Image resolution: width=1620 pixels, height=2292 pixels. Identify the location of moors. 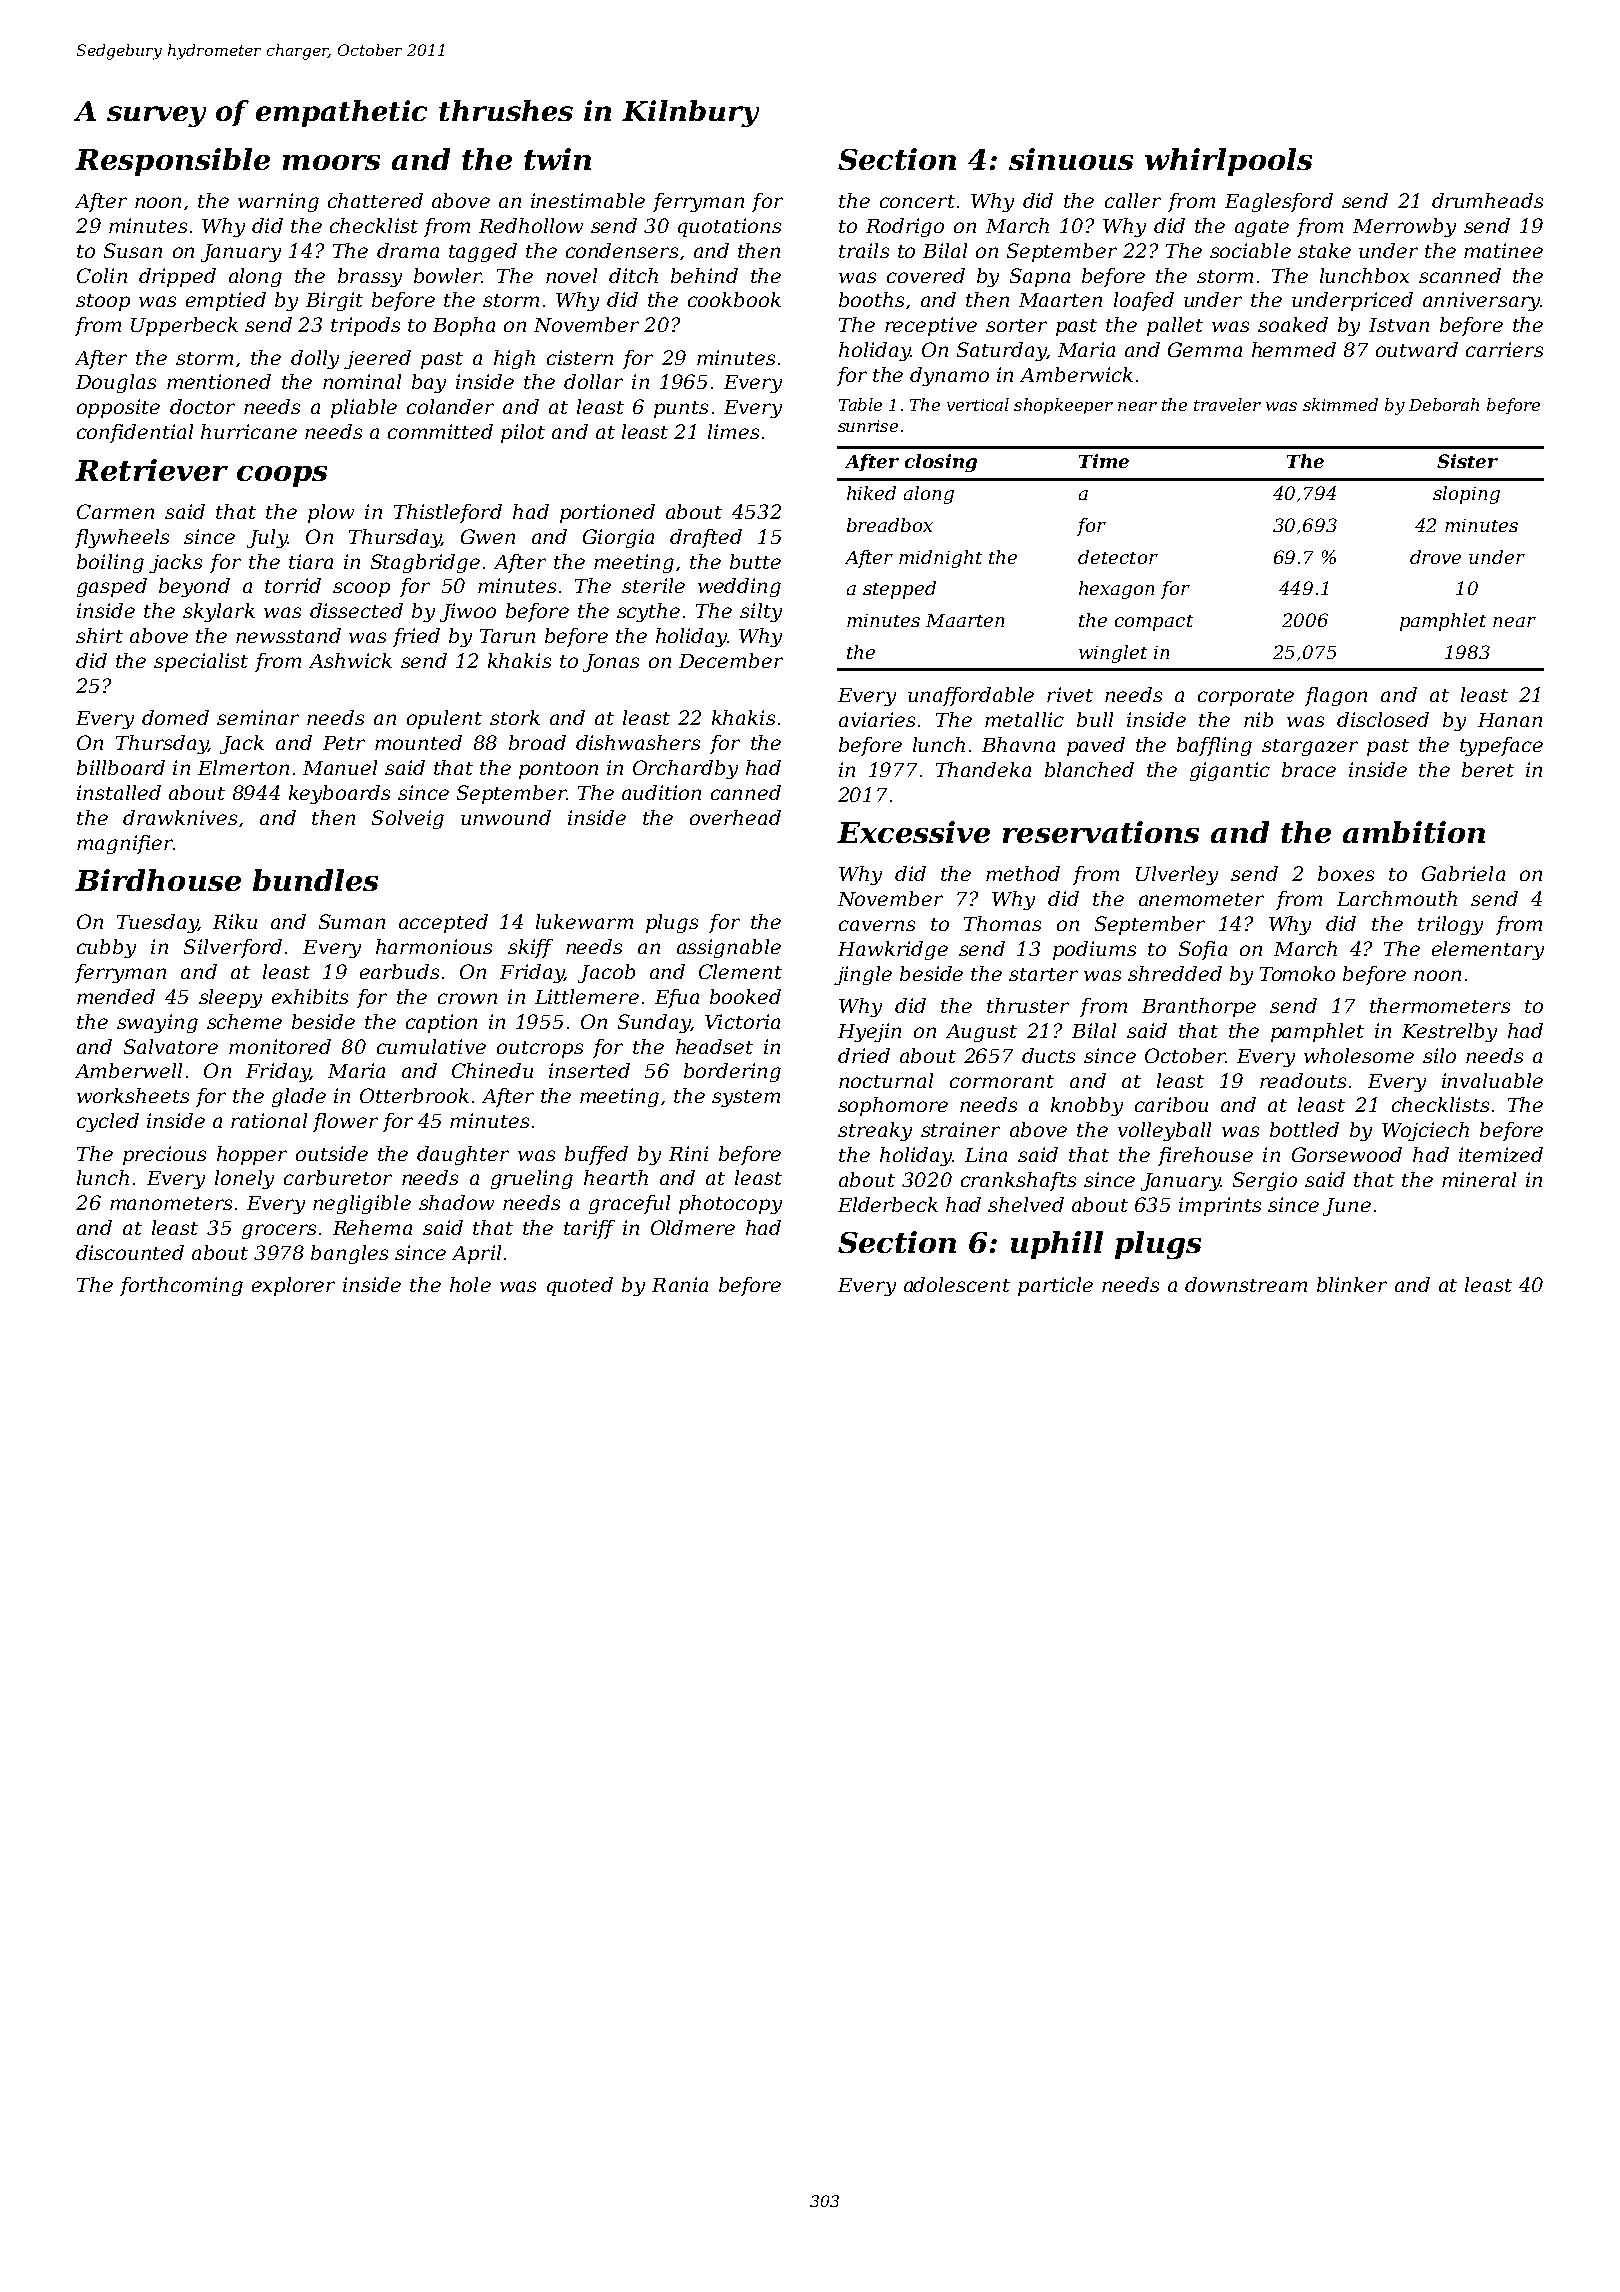
(331, 162).
